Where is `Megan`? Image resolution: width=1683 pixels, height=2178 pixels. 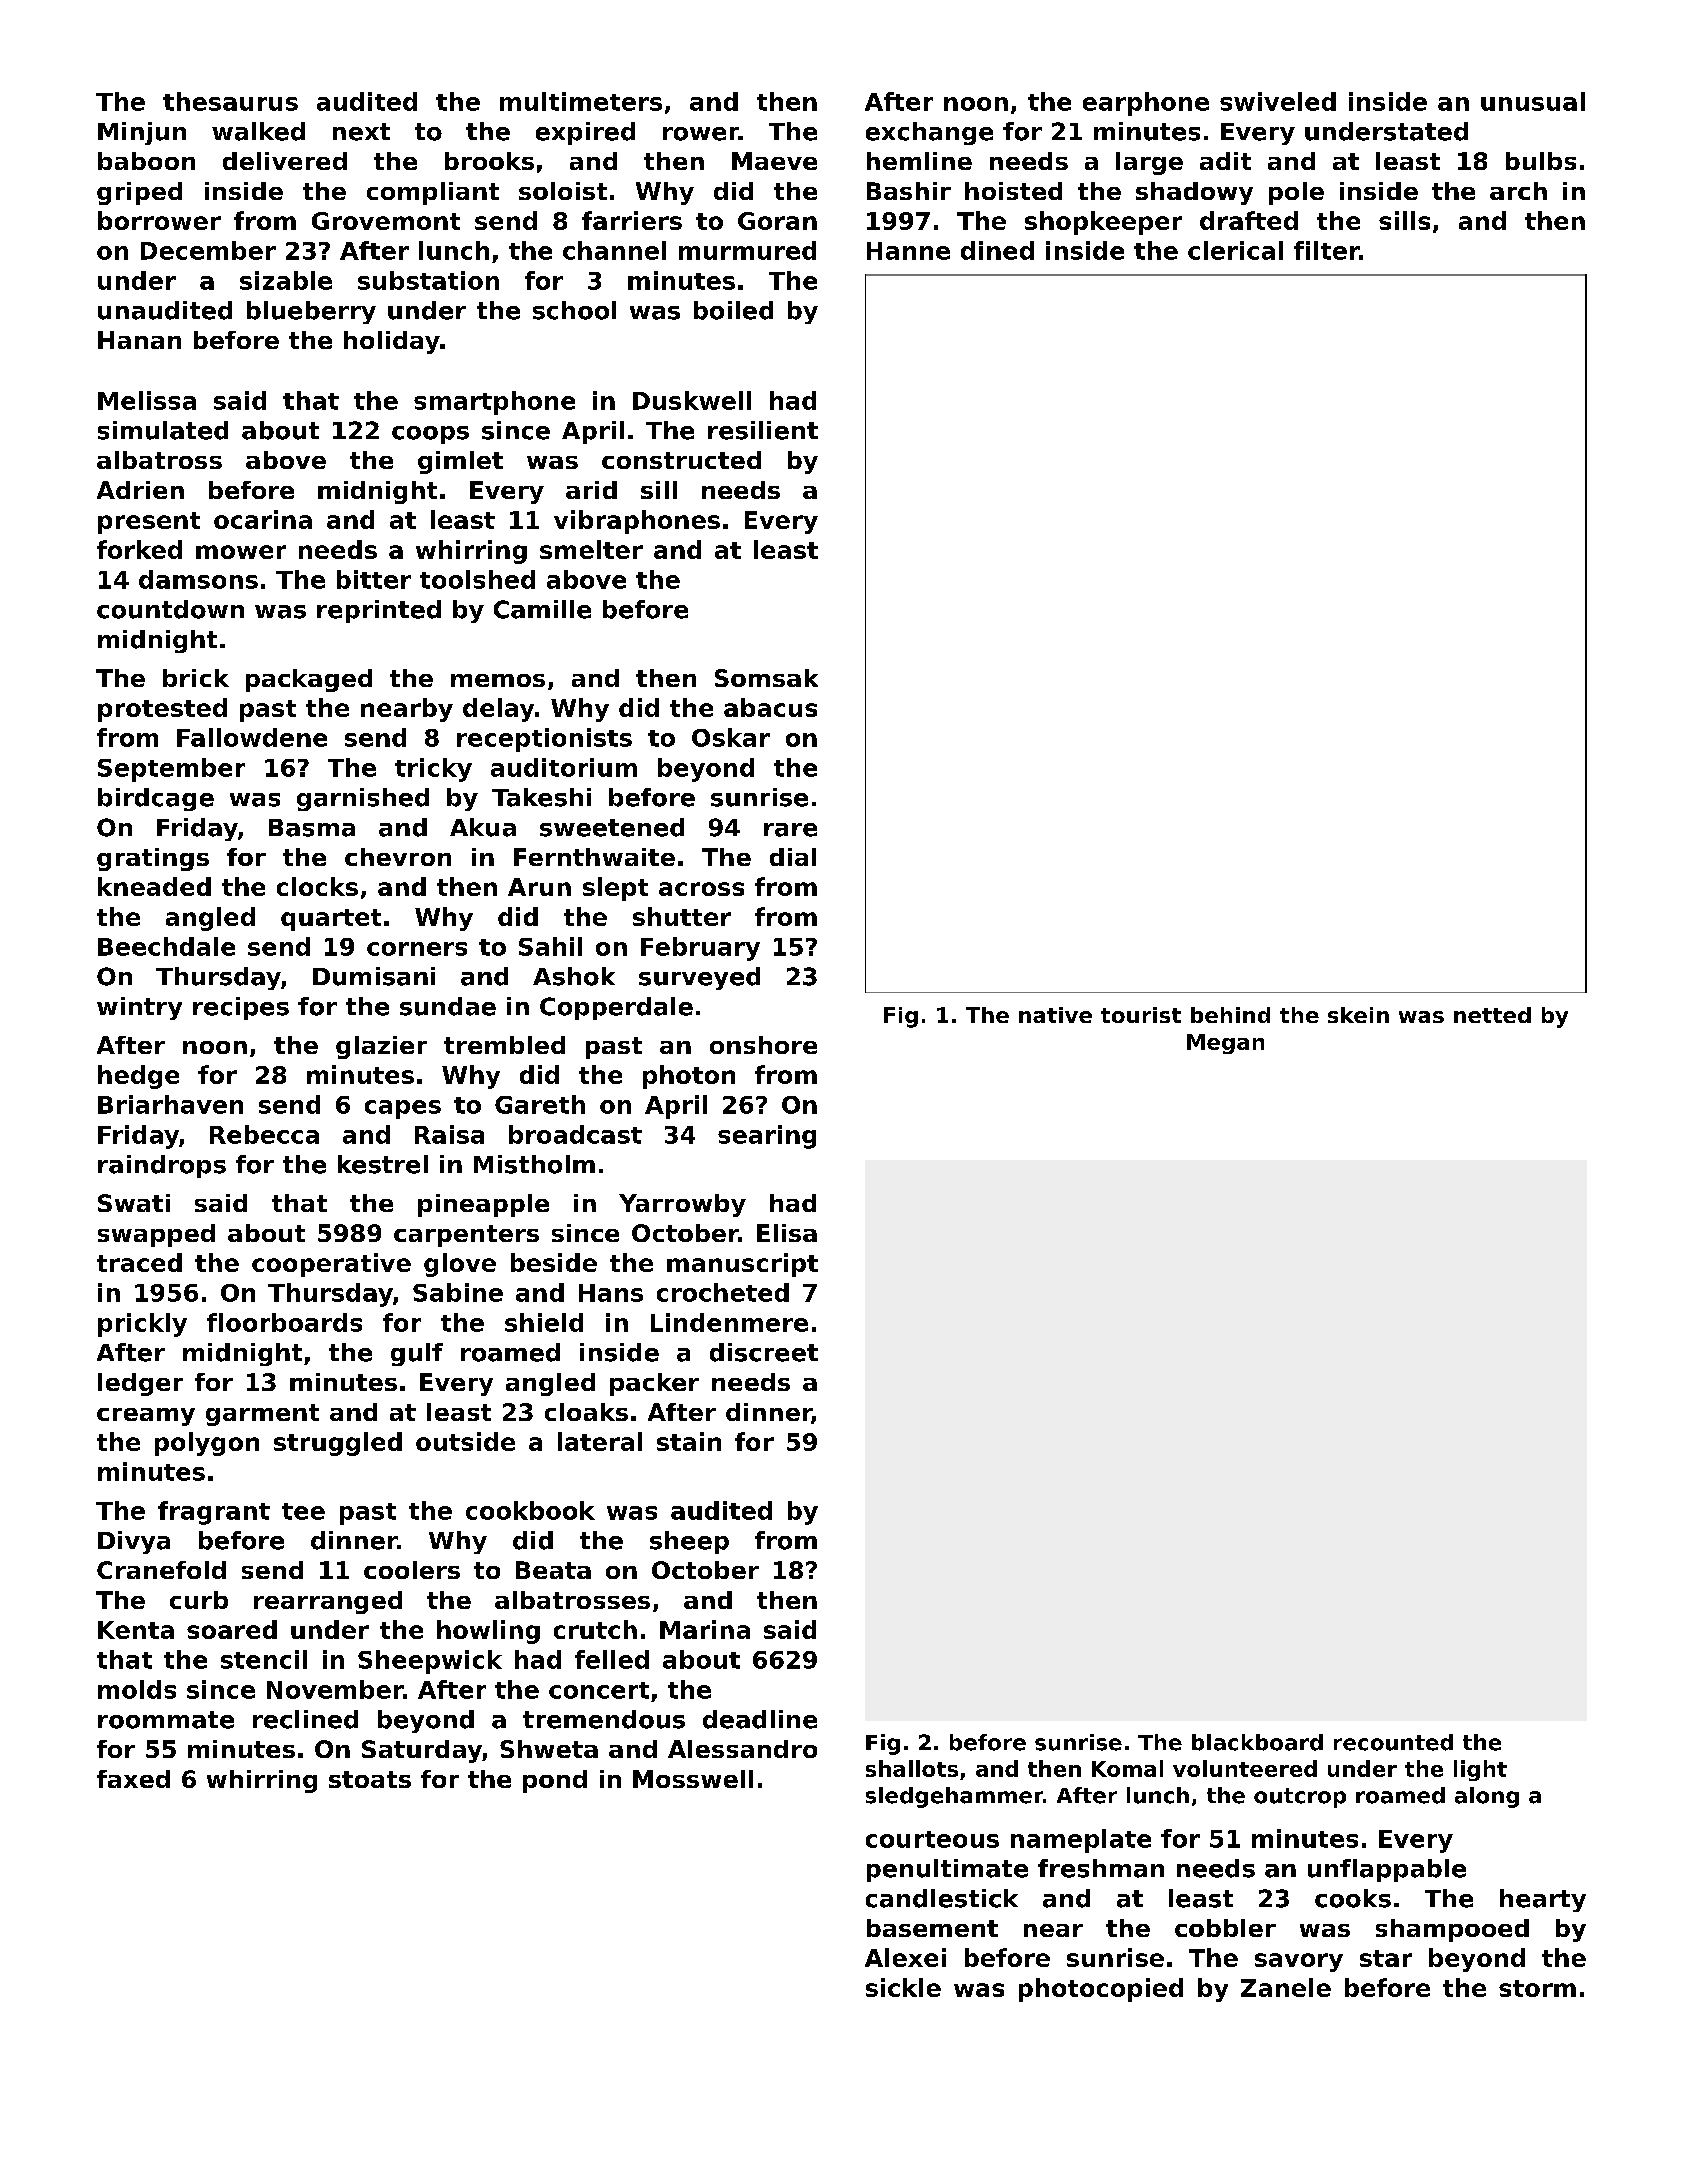 Megan is located at coordinates (1225, 1044).
